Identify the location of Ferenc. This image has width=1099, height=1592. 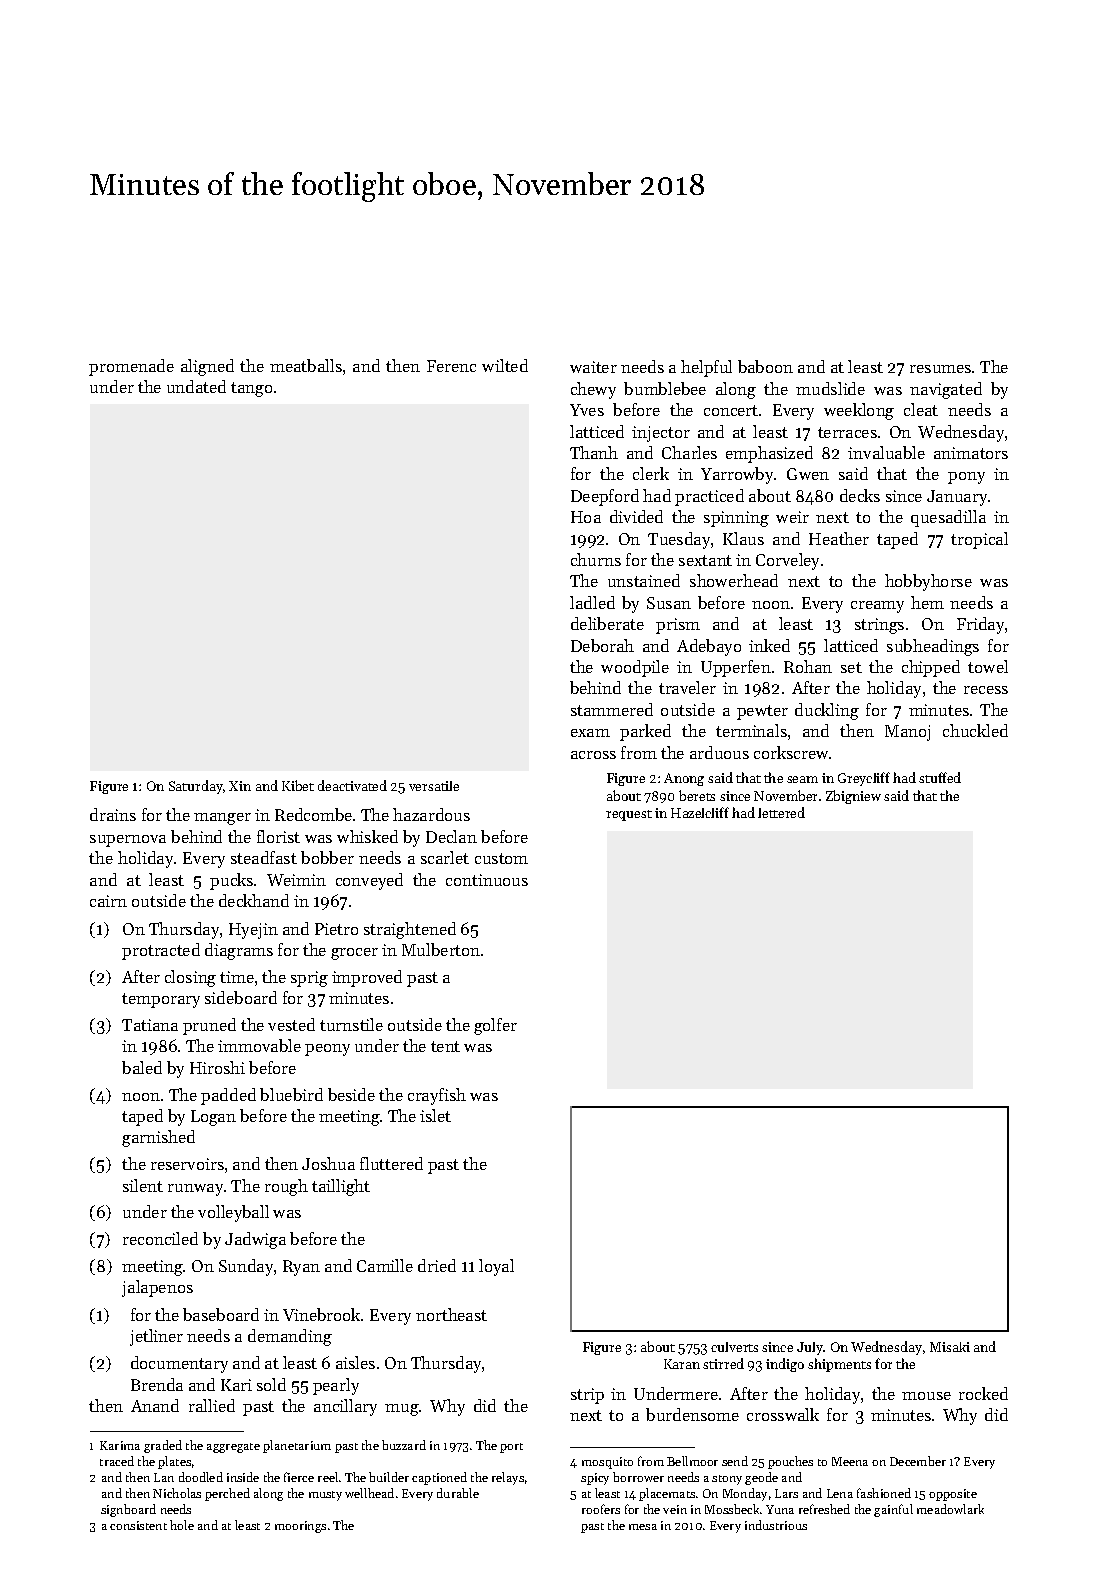
(451, 366).
